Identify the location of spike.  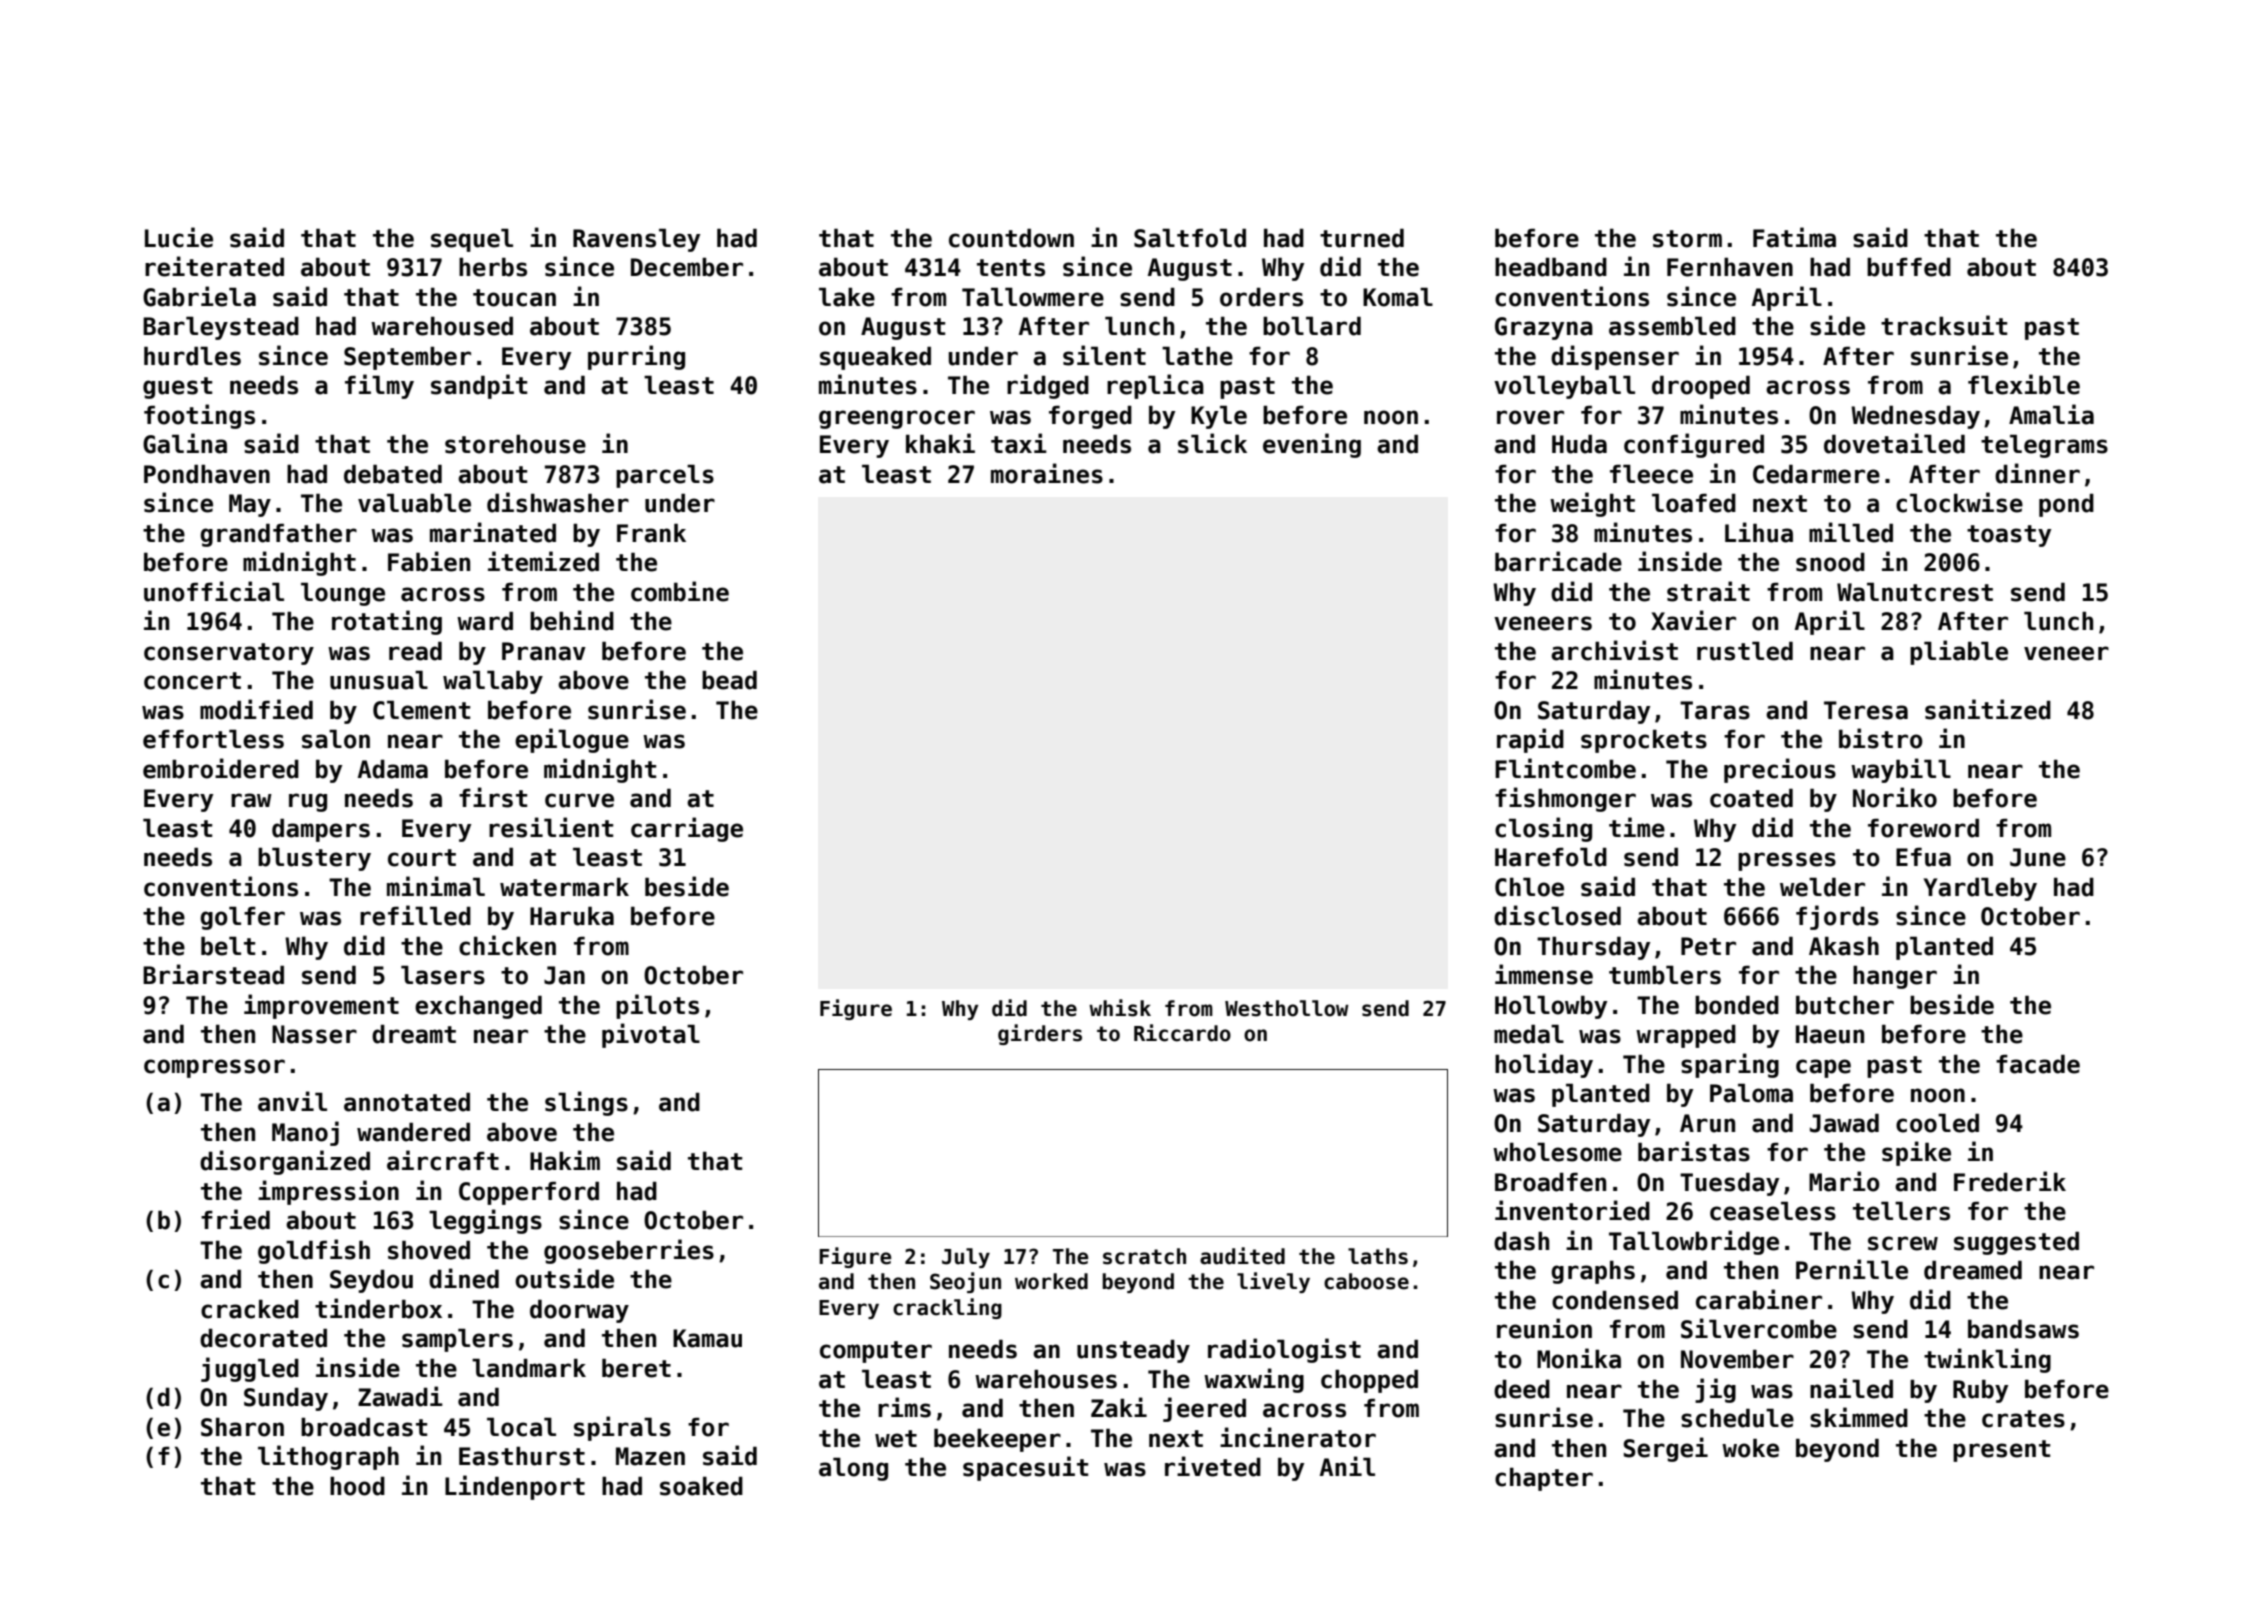
(1916, 1153).
